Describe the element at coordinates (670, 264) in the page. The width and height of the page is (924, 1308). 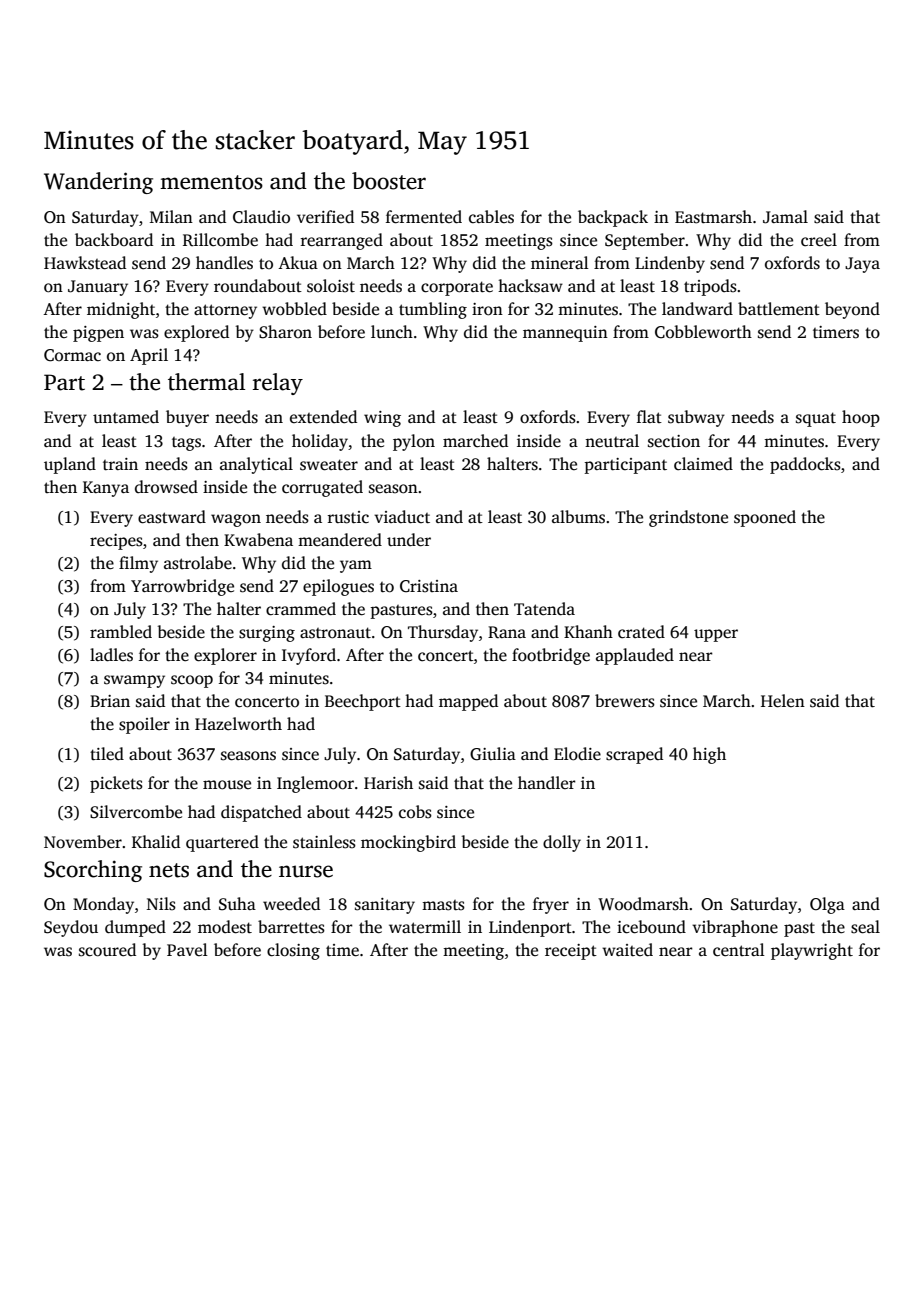
I see `Lindenby` at that location.
